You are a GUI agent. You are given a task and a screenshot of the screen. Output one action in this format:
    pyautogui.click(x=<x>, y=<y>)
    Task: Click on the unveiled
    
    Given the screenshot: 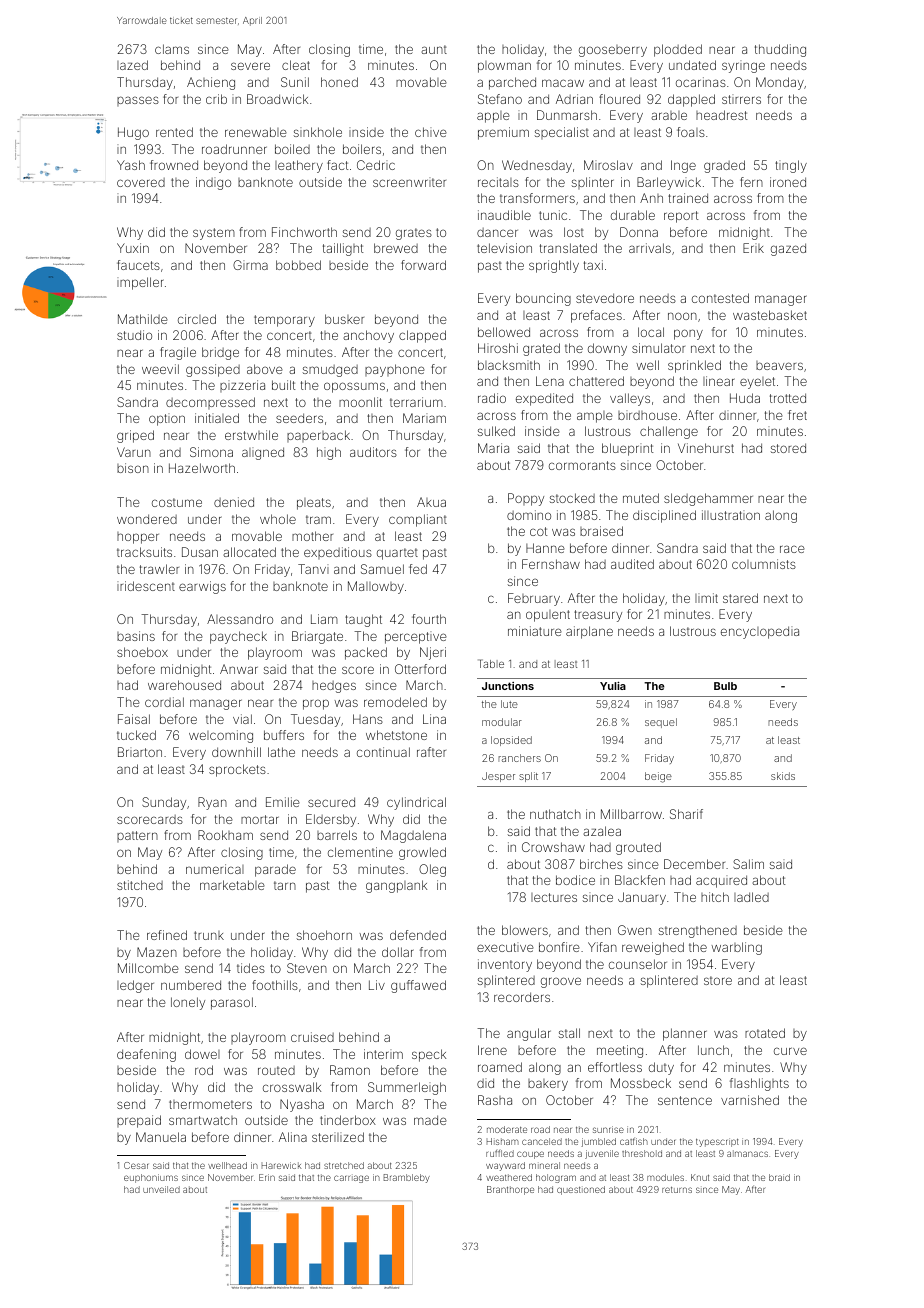 What is the action you would take?
    pyautogui.click(x=161, y=1189)
